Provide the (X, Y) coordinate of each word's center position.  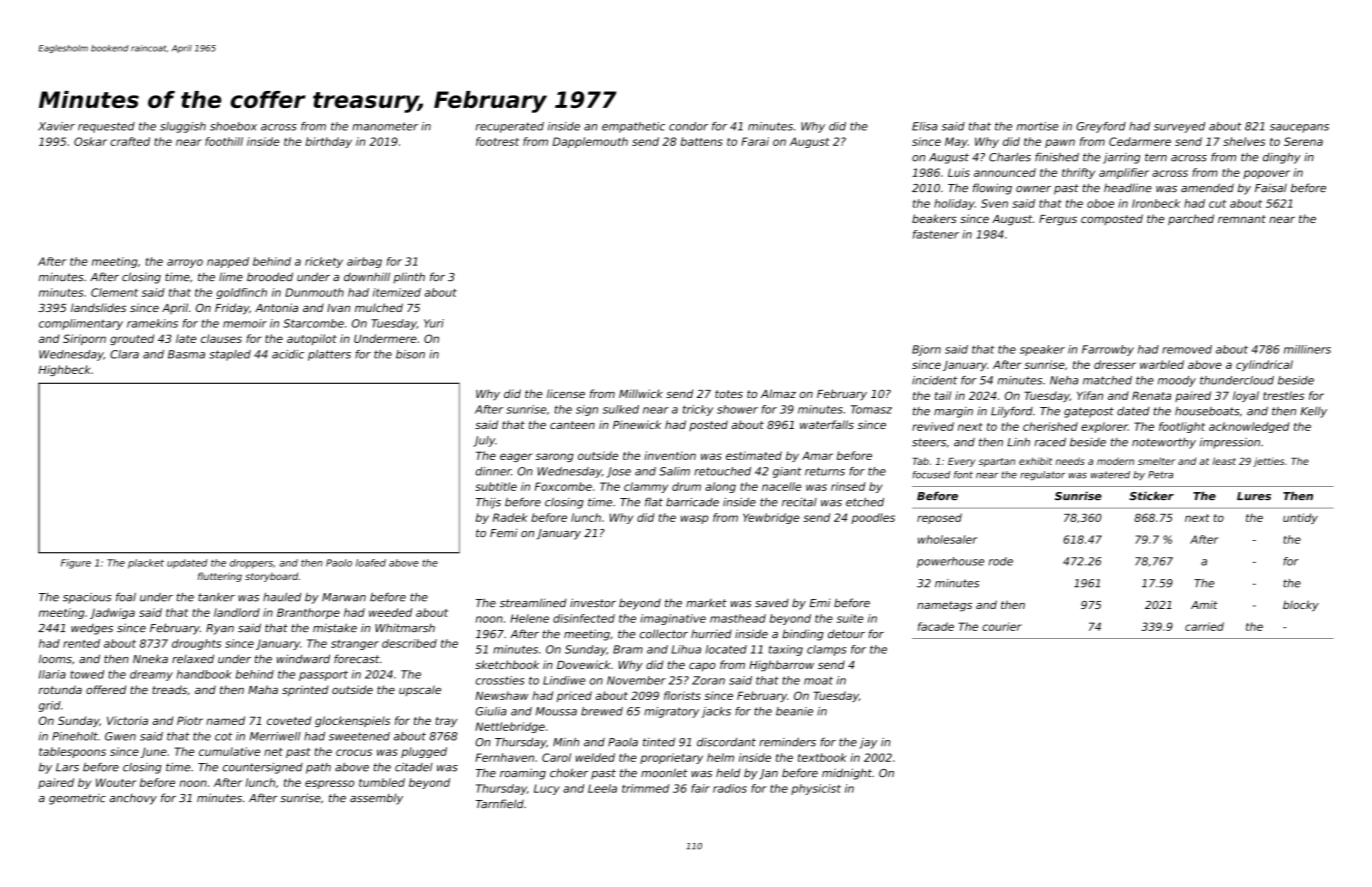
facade (936, 626)
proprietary (671, 758)
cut (1217, 204)
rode (1001, 561)
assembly (376, 799)
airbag (364, 262)
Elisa (924, 126)
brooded (270, 277)
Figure (76, 564)
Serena (1303, 141)
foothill (224, 141)
